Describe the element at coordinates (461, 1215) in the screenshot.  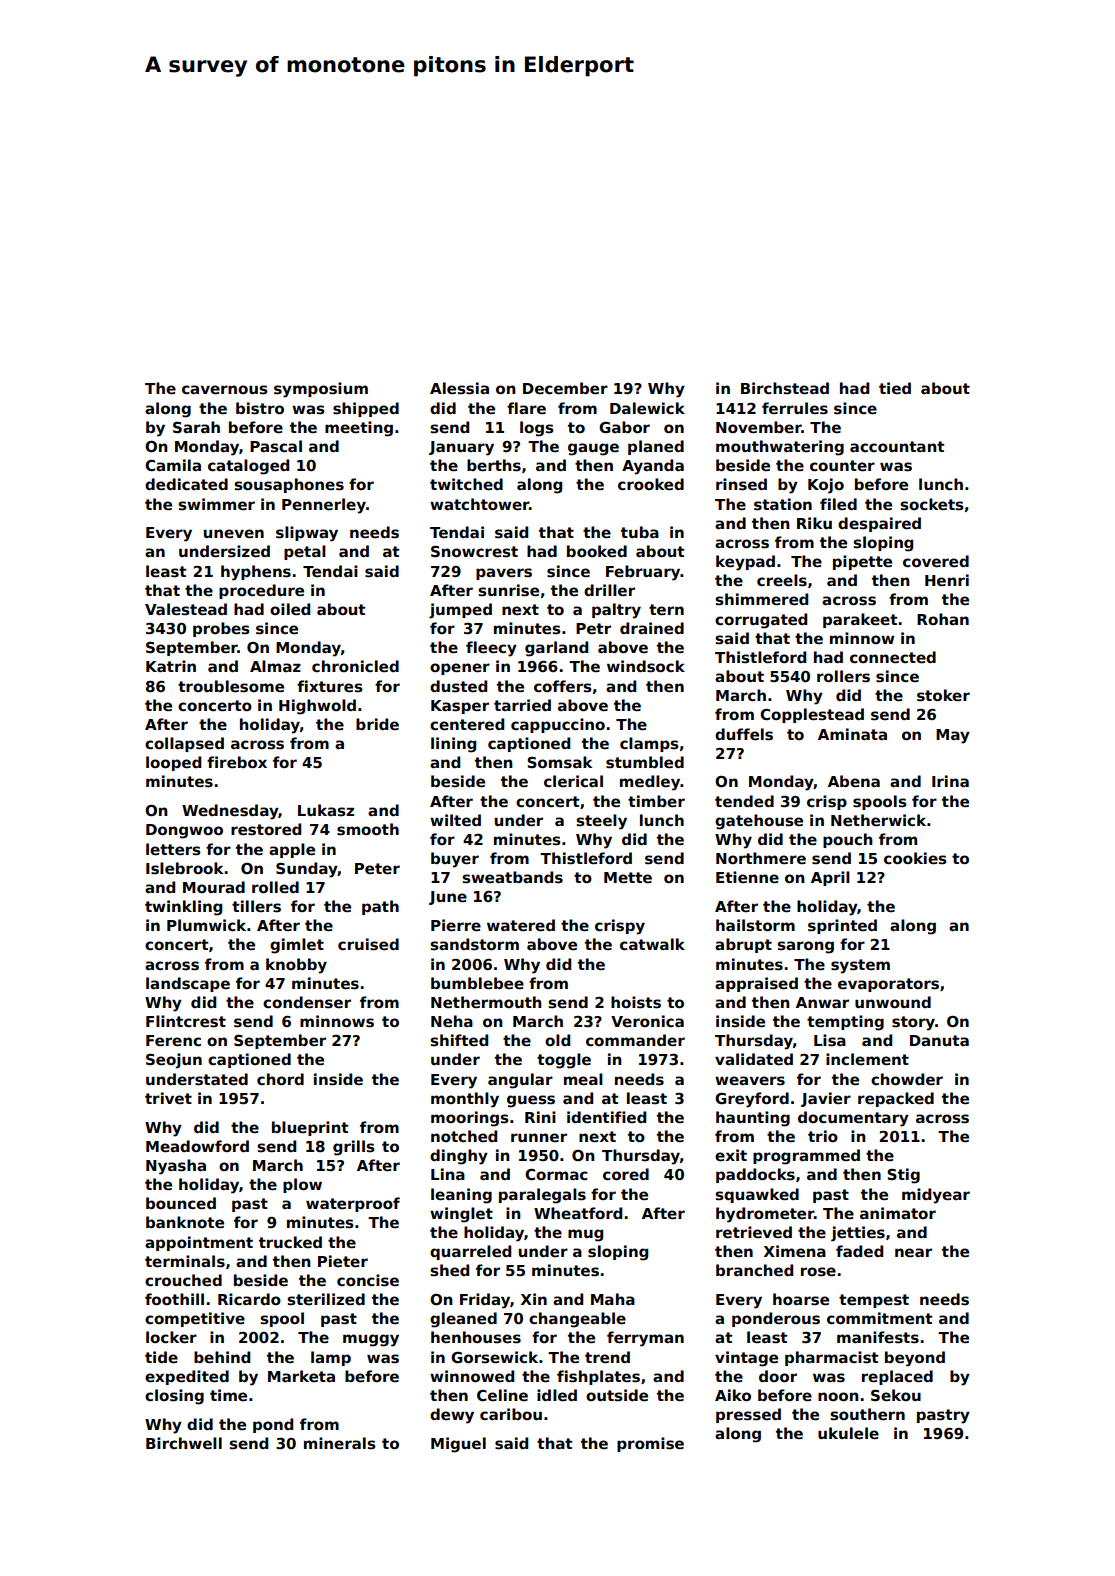
I see `winglet` at that location.
